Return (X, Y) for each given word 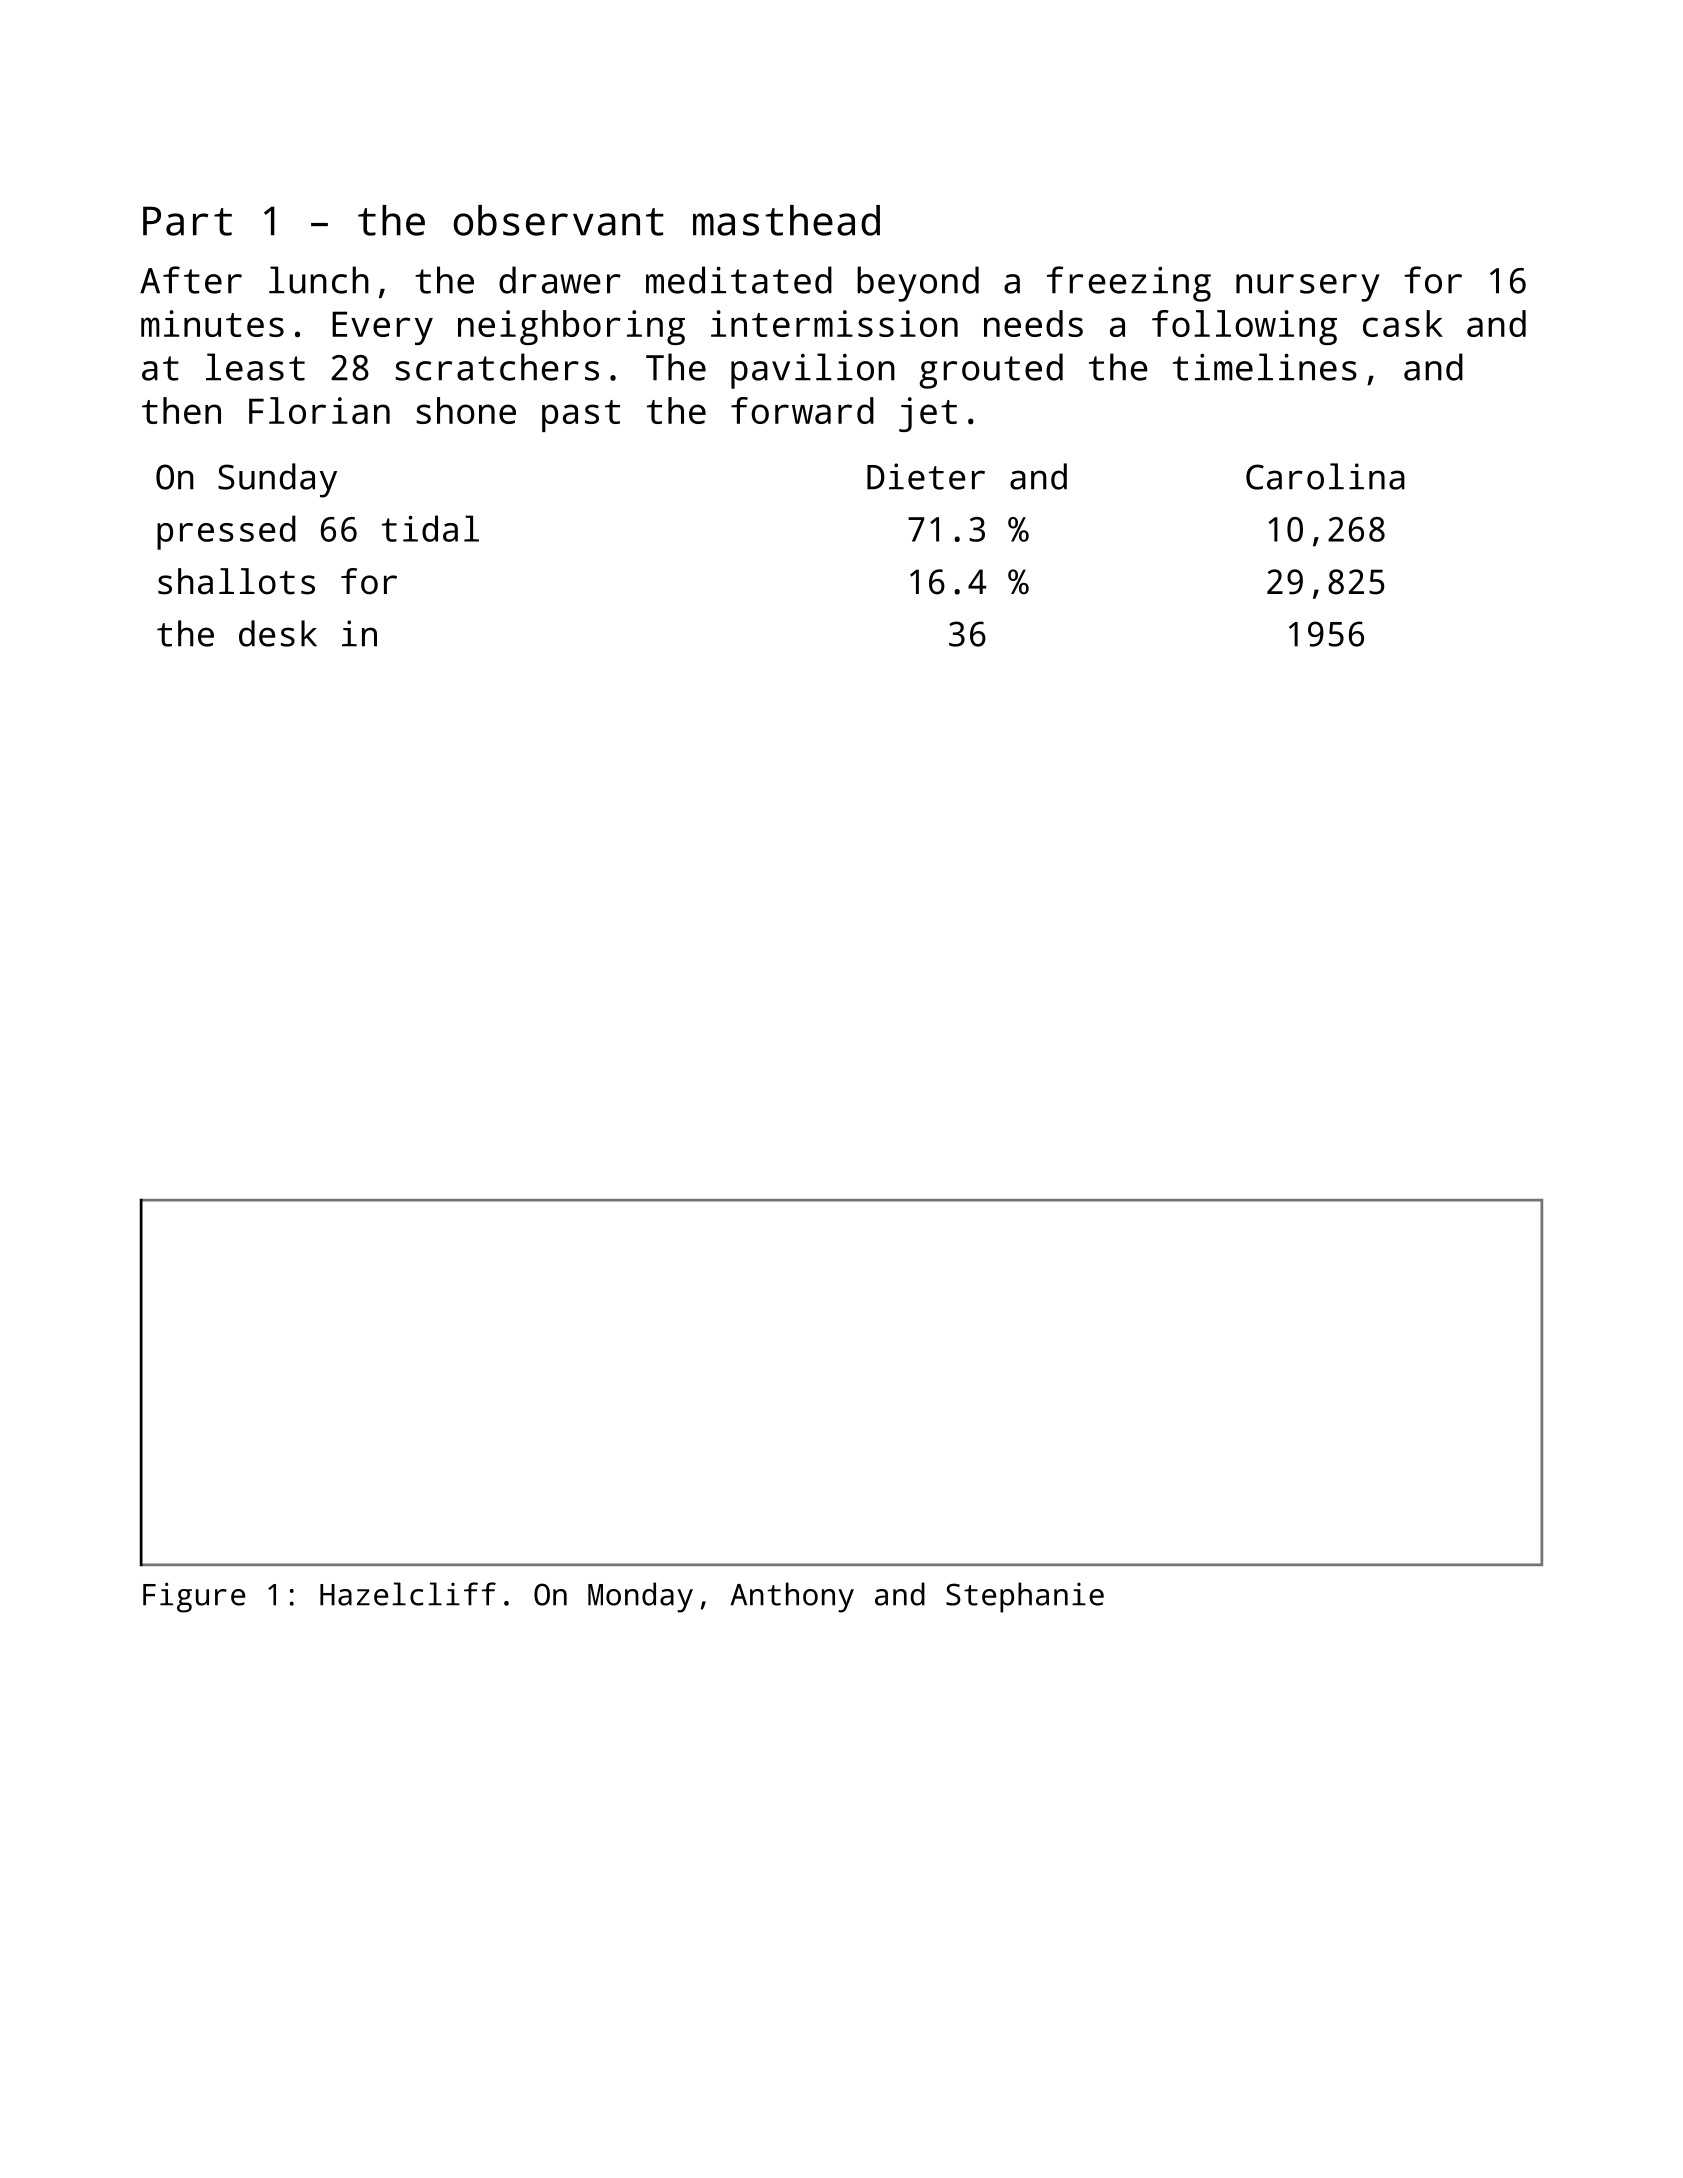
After (191, 280)
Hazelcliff (408, 1594)
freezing (1129, 284)
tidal (430, 528)
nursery (1308, 288)
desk (278, 633)
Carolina (1325, 476)
